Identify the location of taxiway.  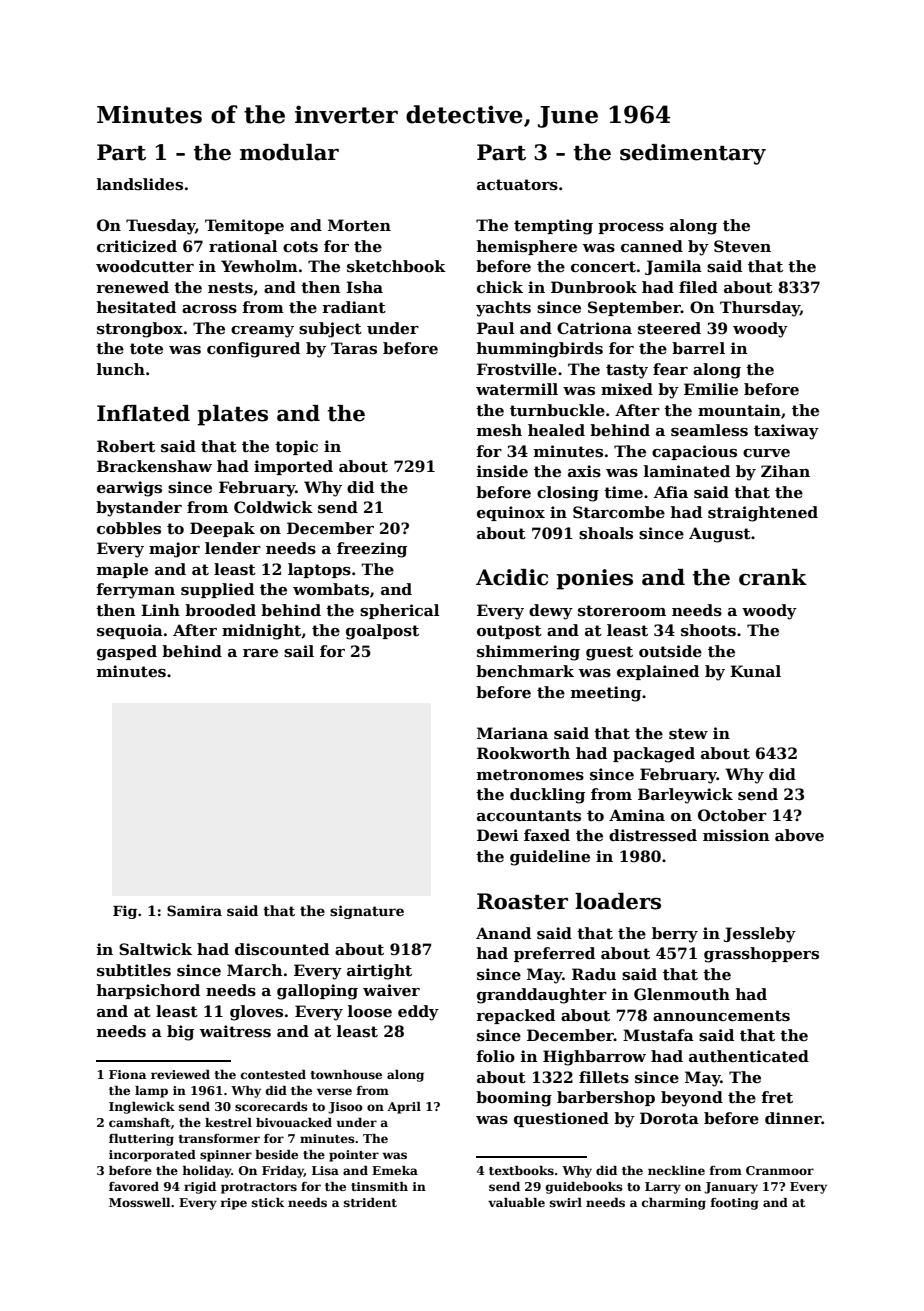
(786, 432).
